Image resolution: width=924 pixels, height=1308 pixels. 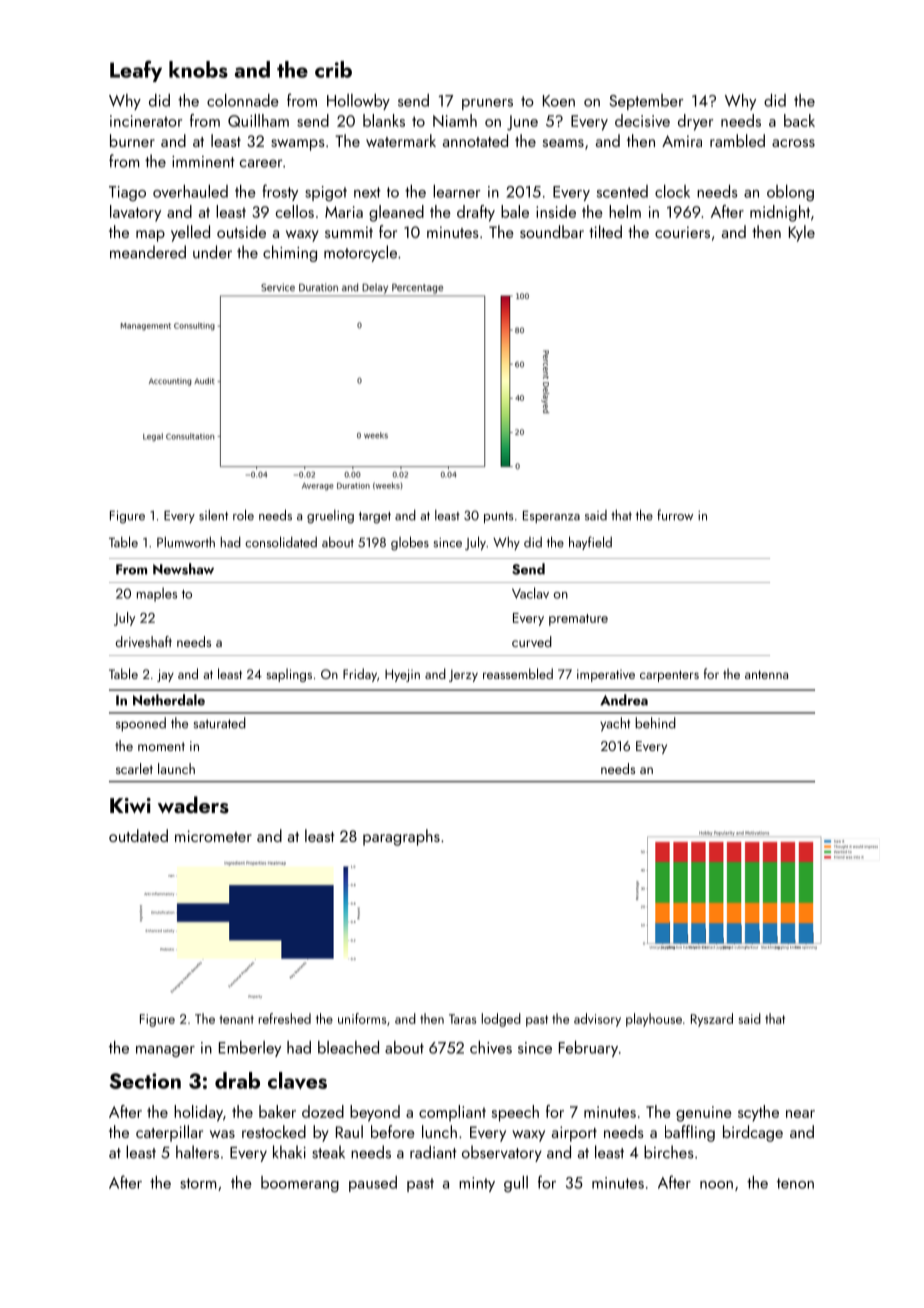 I want to click on gull, so click(x=516, y=1184).
